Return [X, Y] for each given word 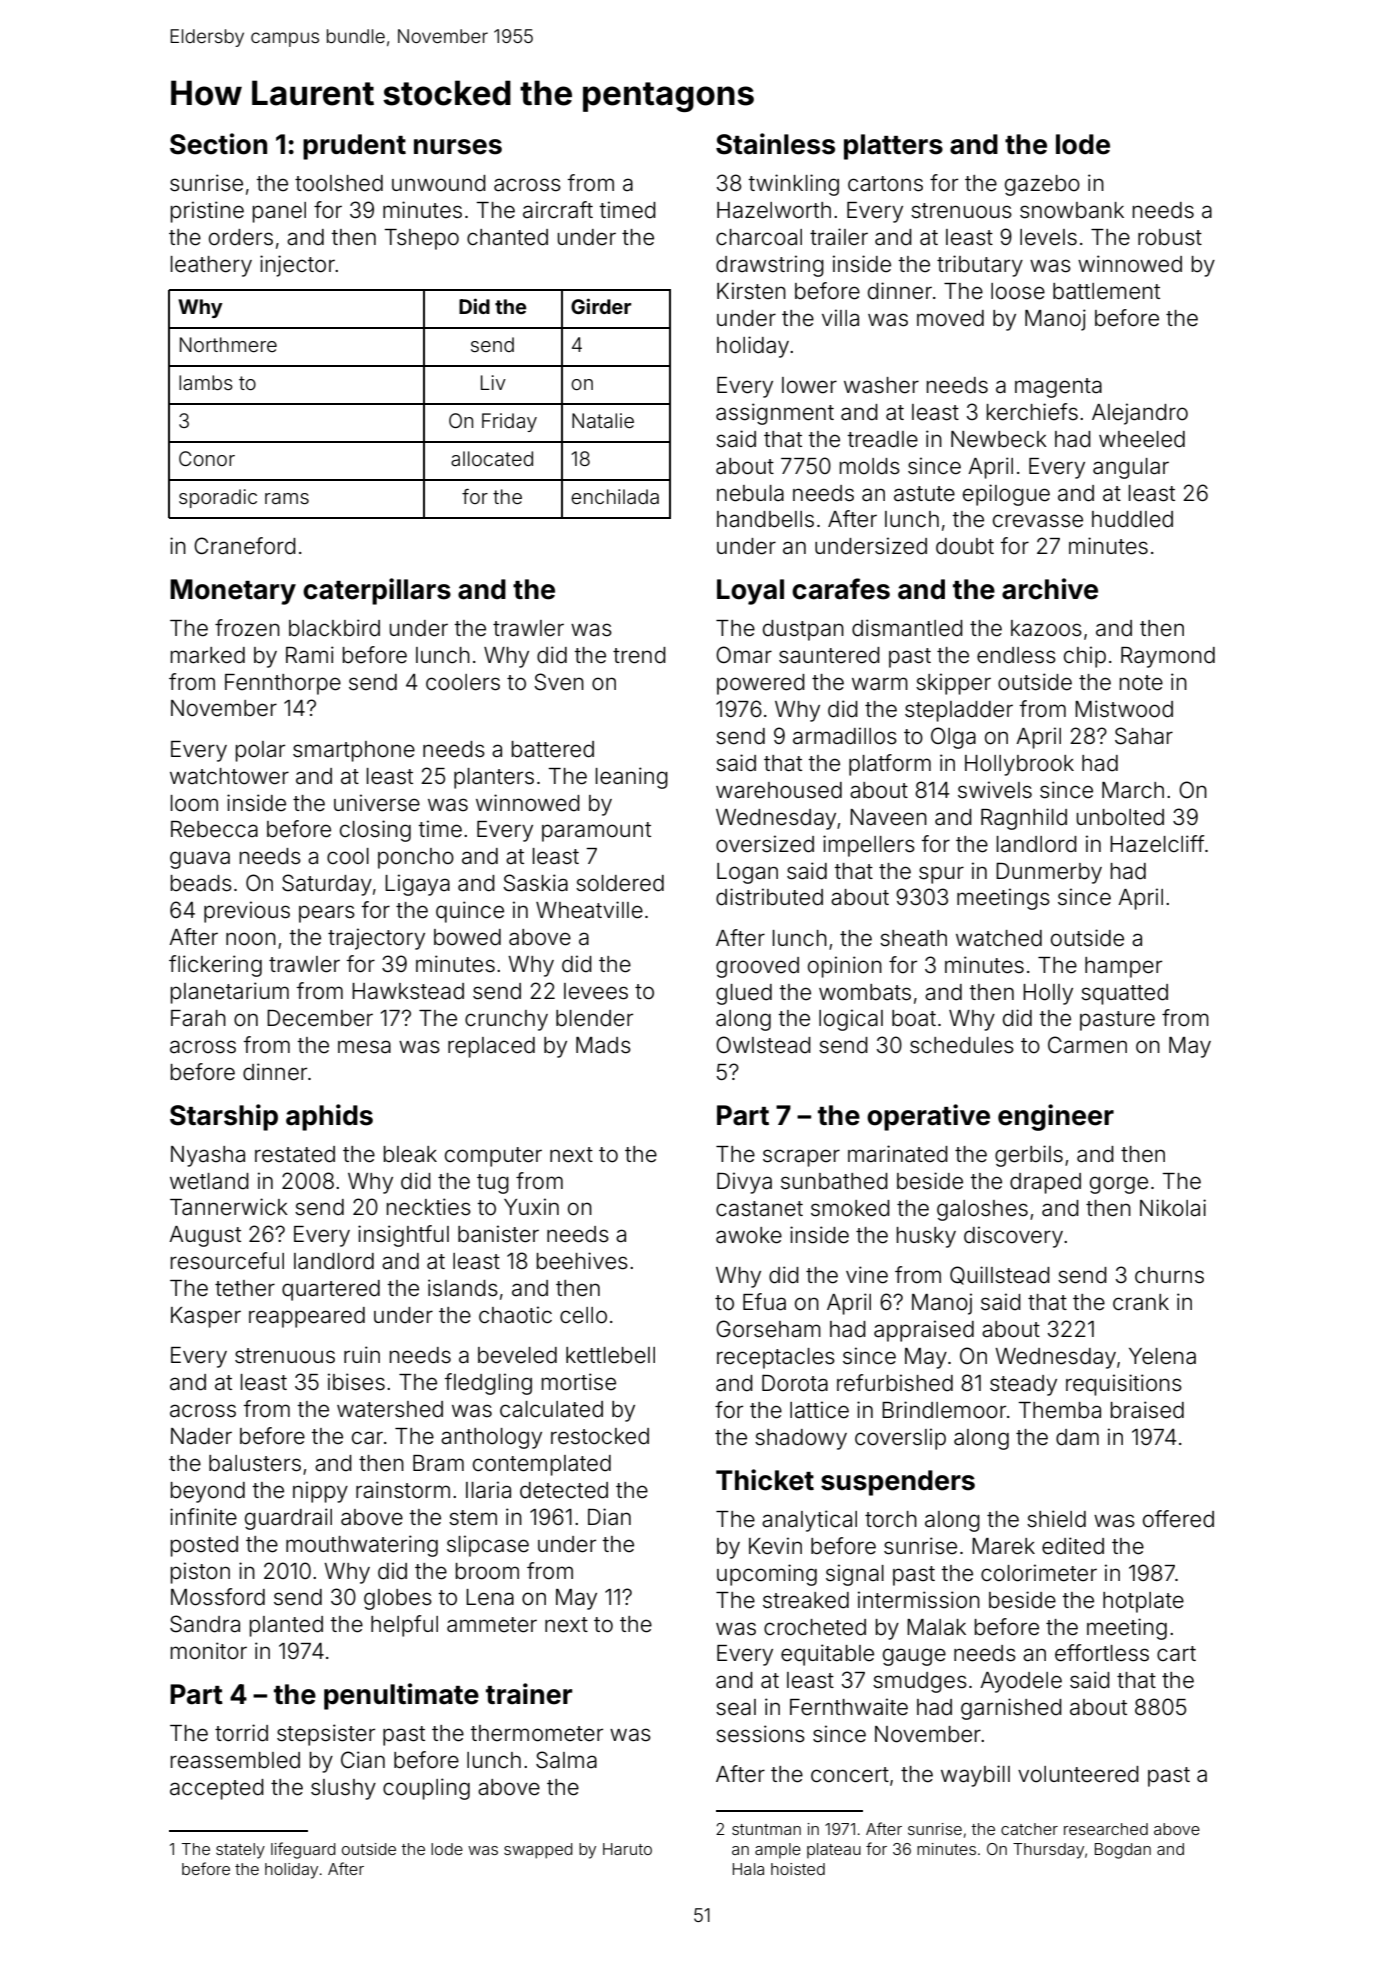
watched [999, 938]
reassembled [235, 1760]
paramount [596, 832]
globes [398, 1599]
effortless [1102, 1653]
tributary [980, 266]
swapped [538, 1851]
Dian [609, 1517]
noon [251, 939]
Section [218, 144]
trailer [839, 237]
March [1133, 790]
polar [260, 751]
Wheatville [589, 910]
